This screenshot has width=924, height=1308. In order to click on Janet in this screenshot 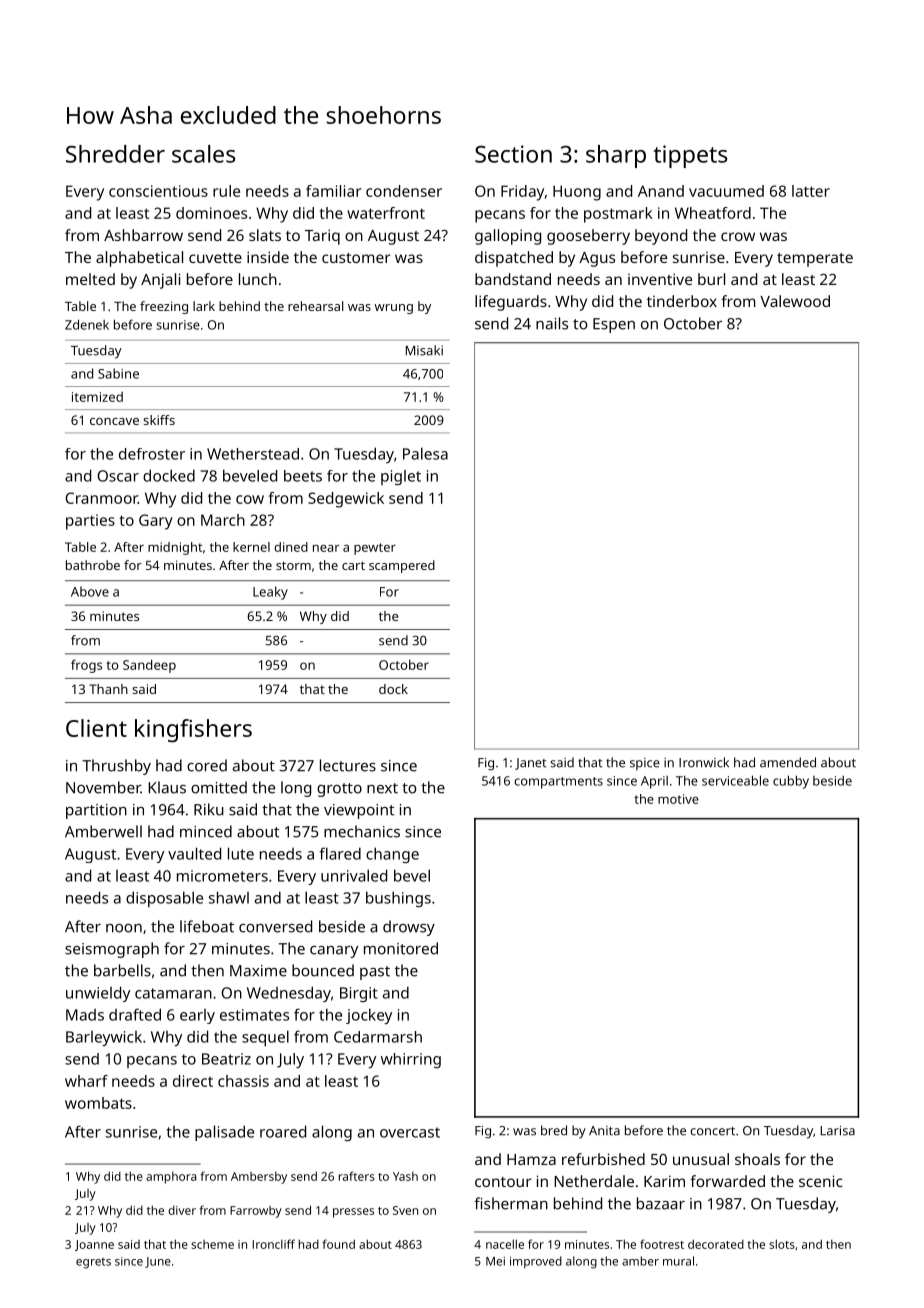, I will do `click(530, 764)`.
